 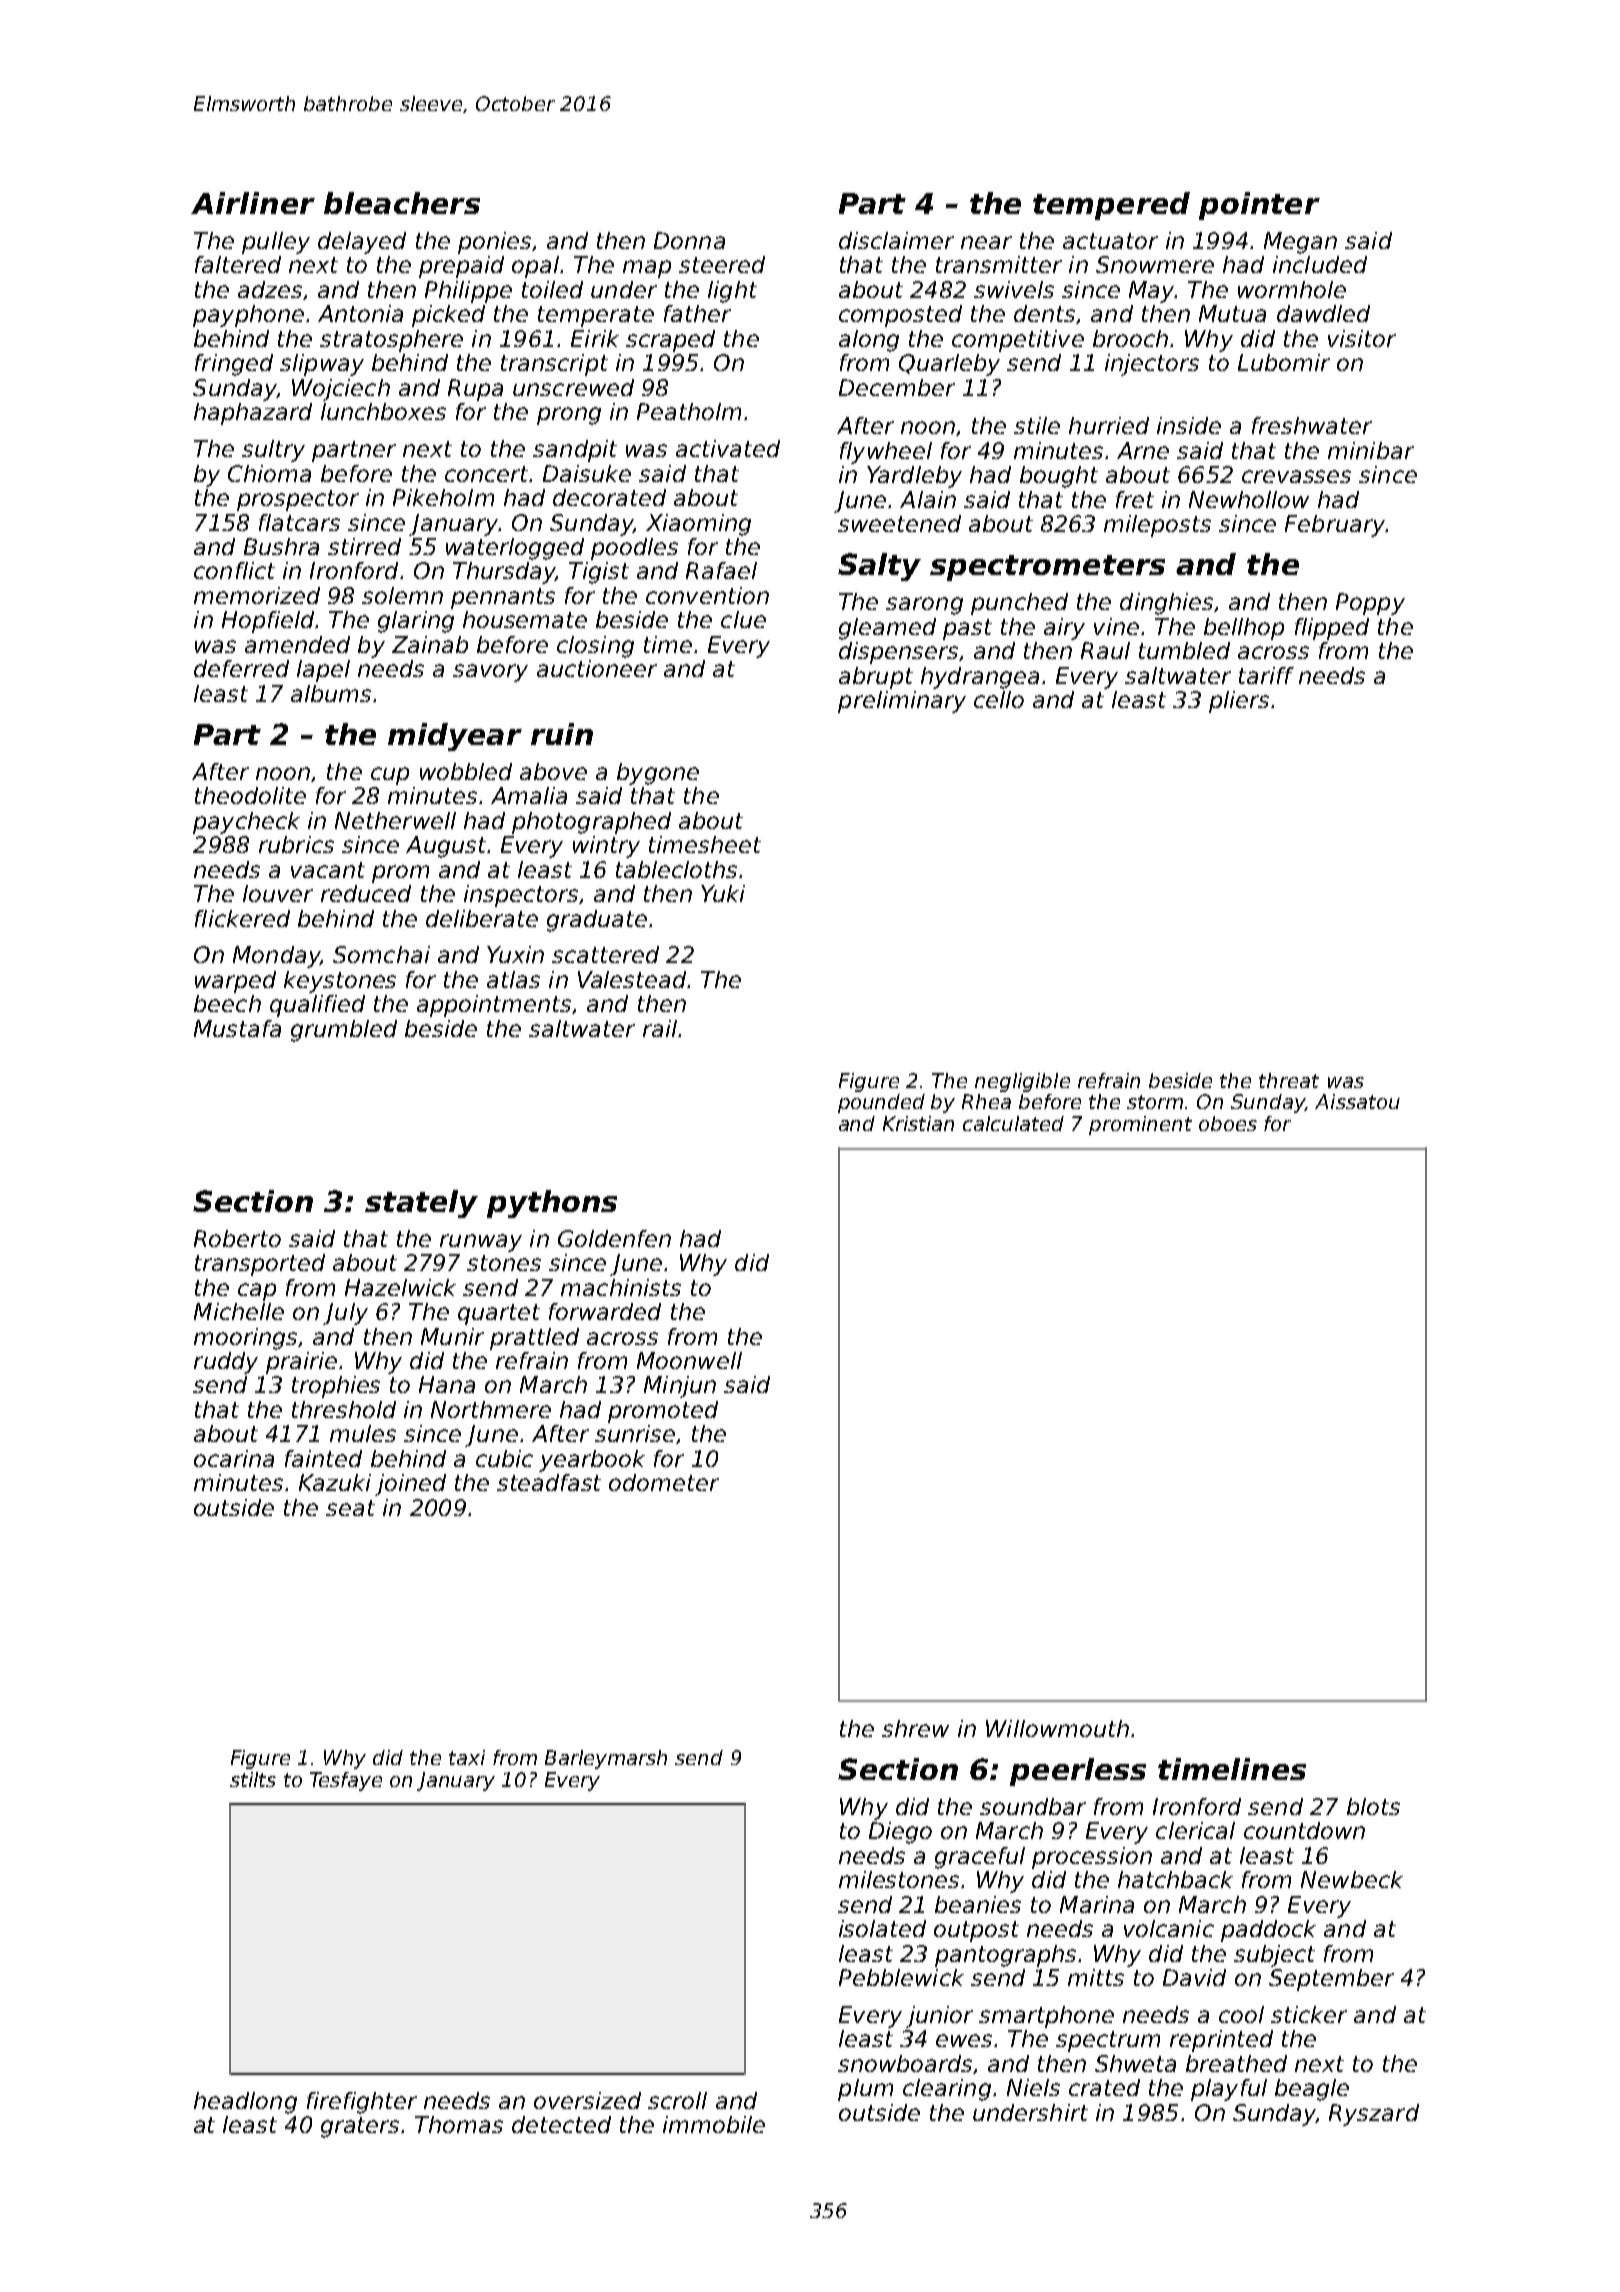 What do you see at coordinates (689, 240) in the screenshot?
I see `Donna` at bounding box center [689, 240].
